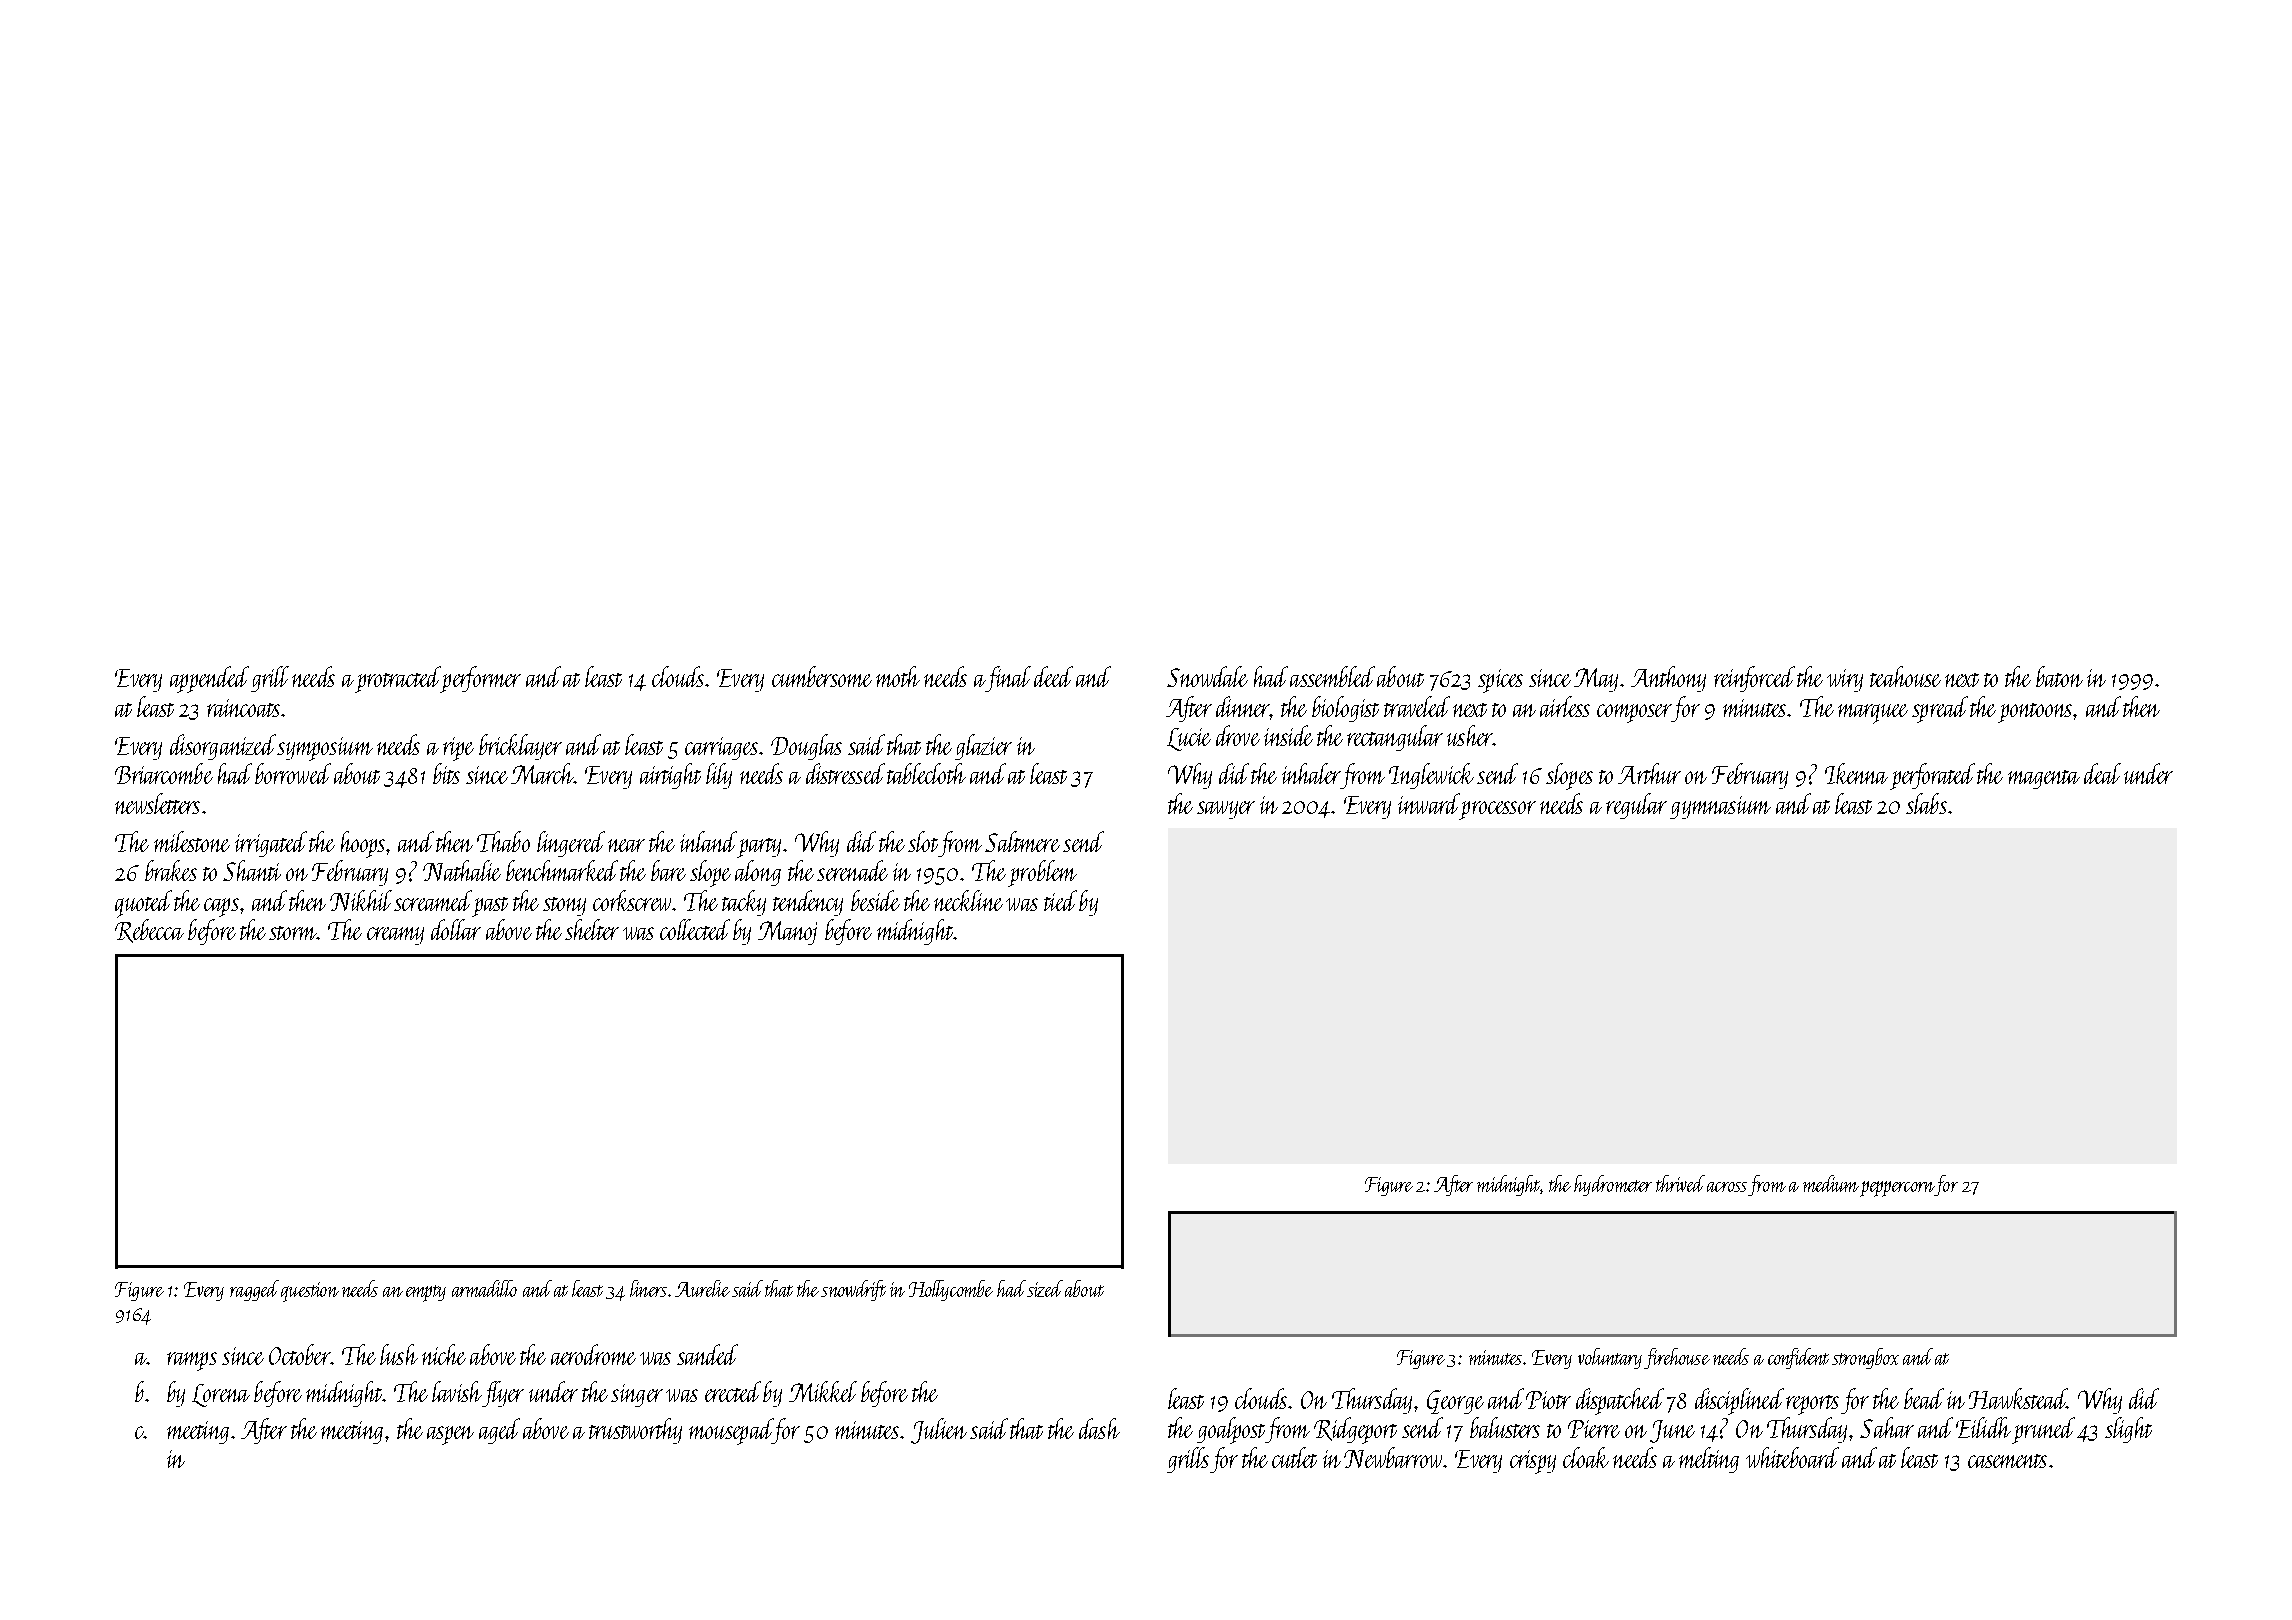 The width and height of the document is (2292, 1620). I want to click on ragged, so click(254, 1290).
